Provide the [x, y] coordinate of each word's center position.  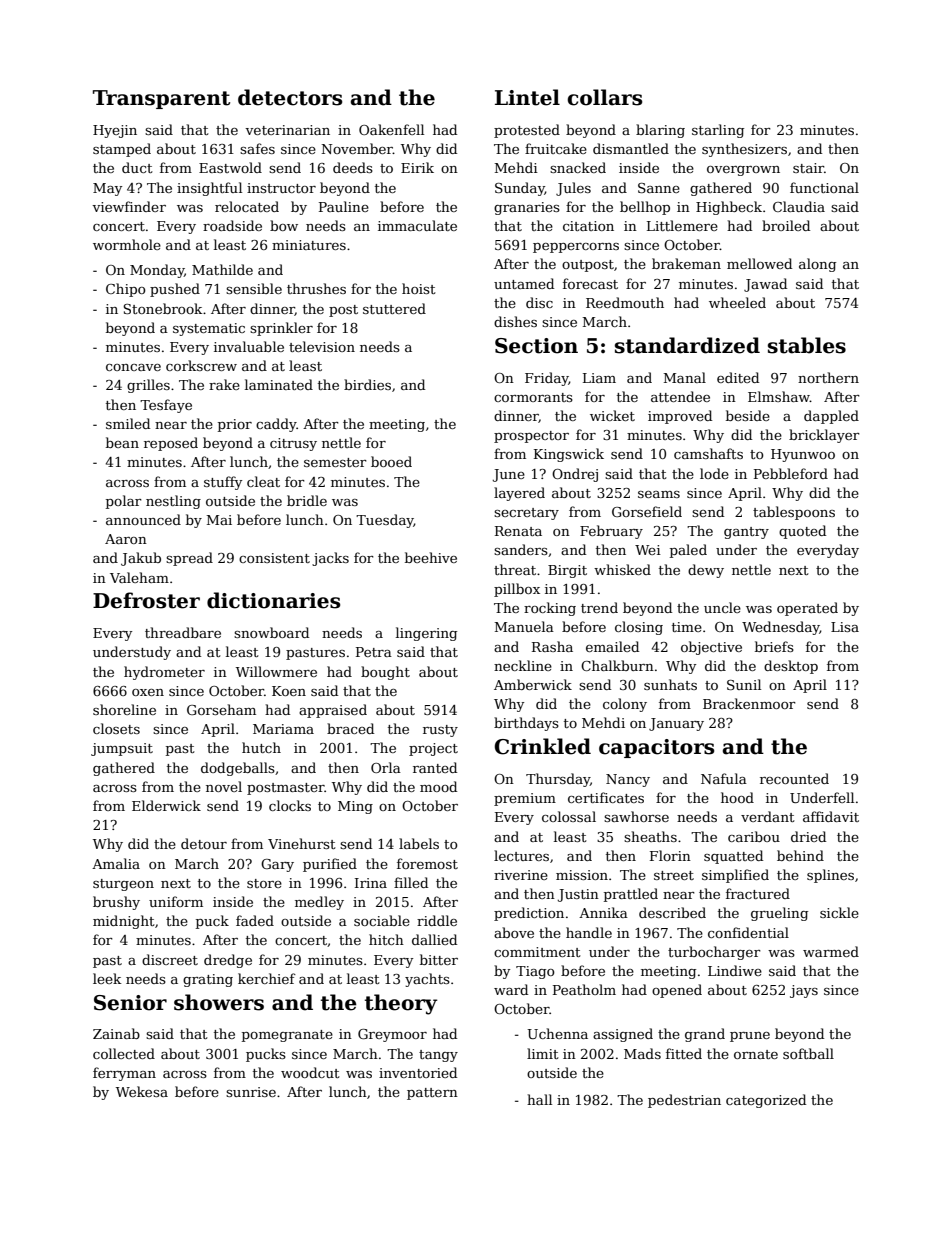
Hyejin [115, 131]
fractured [758, 893]
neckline [523, 665]
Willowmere [276, 671]
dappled [831, 417]
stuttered [394, 308]
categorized [766, 1101]
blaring [660, 131]
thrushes [316, 288]
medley [319, 903]
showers [219, 1002]
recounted [794, 778]
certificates [606, 797]
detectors [290, 97]
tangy [438, 1056]
